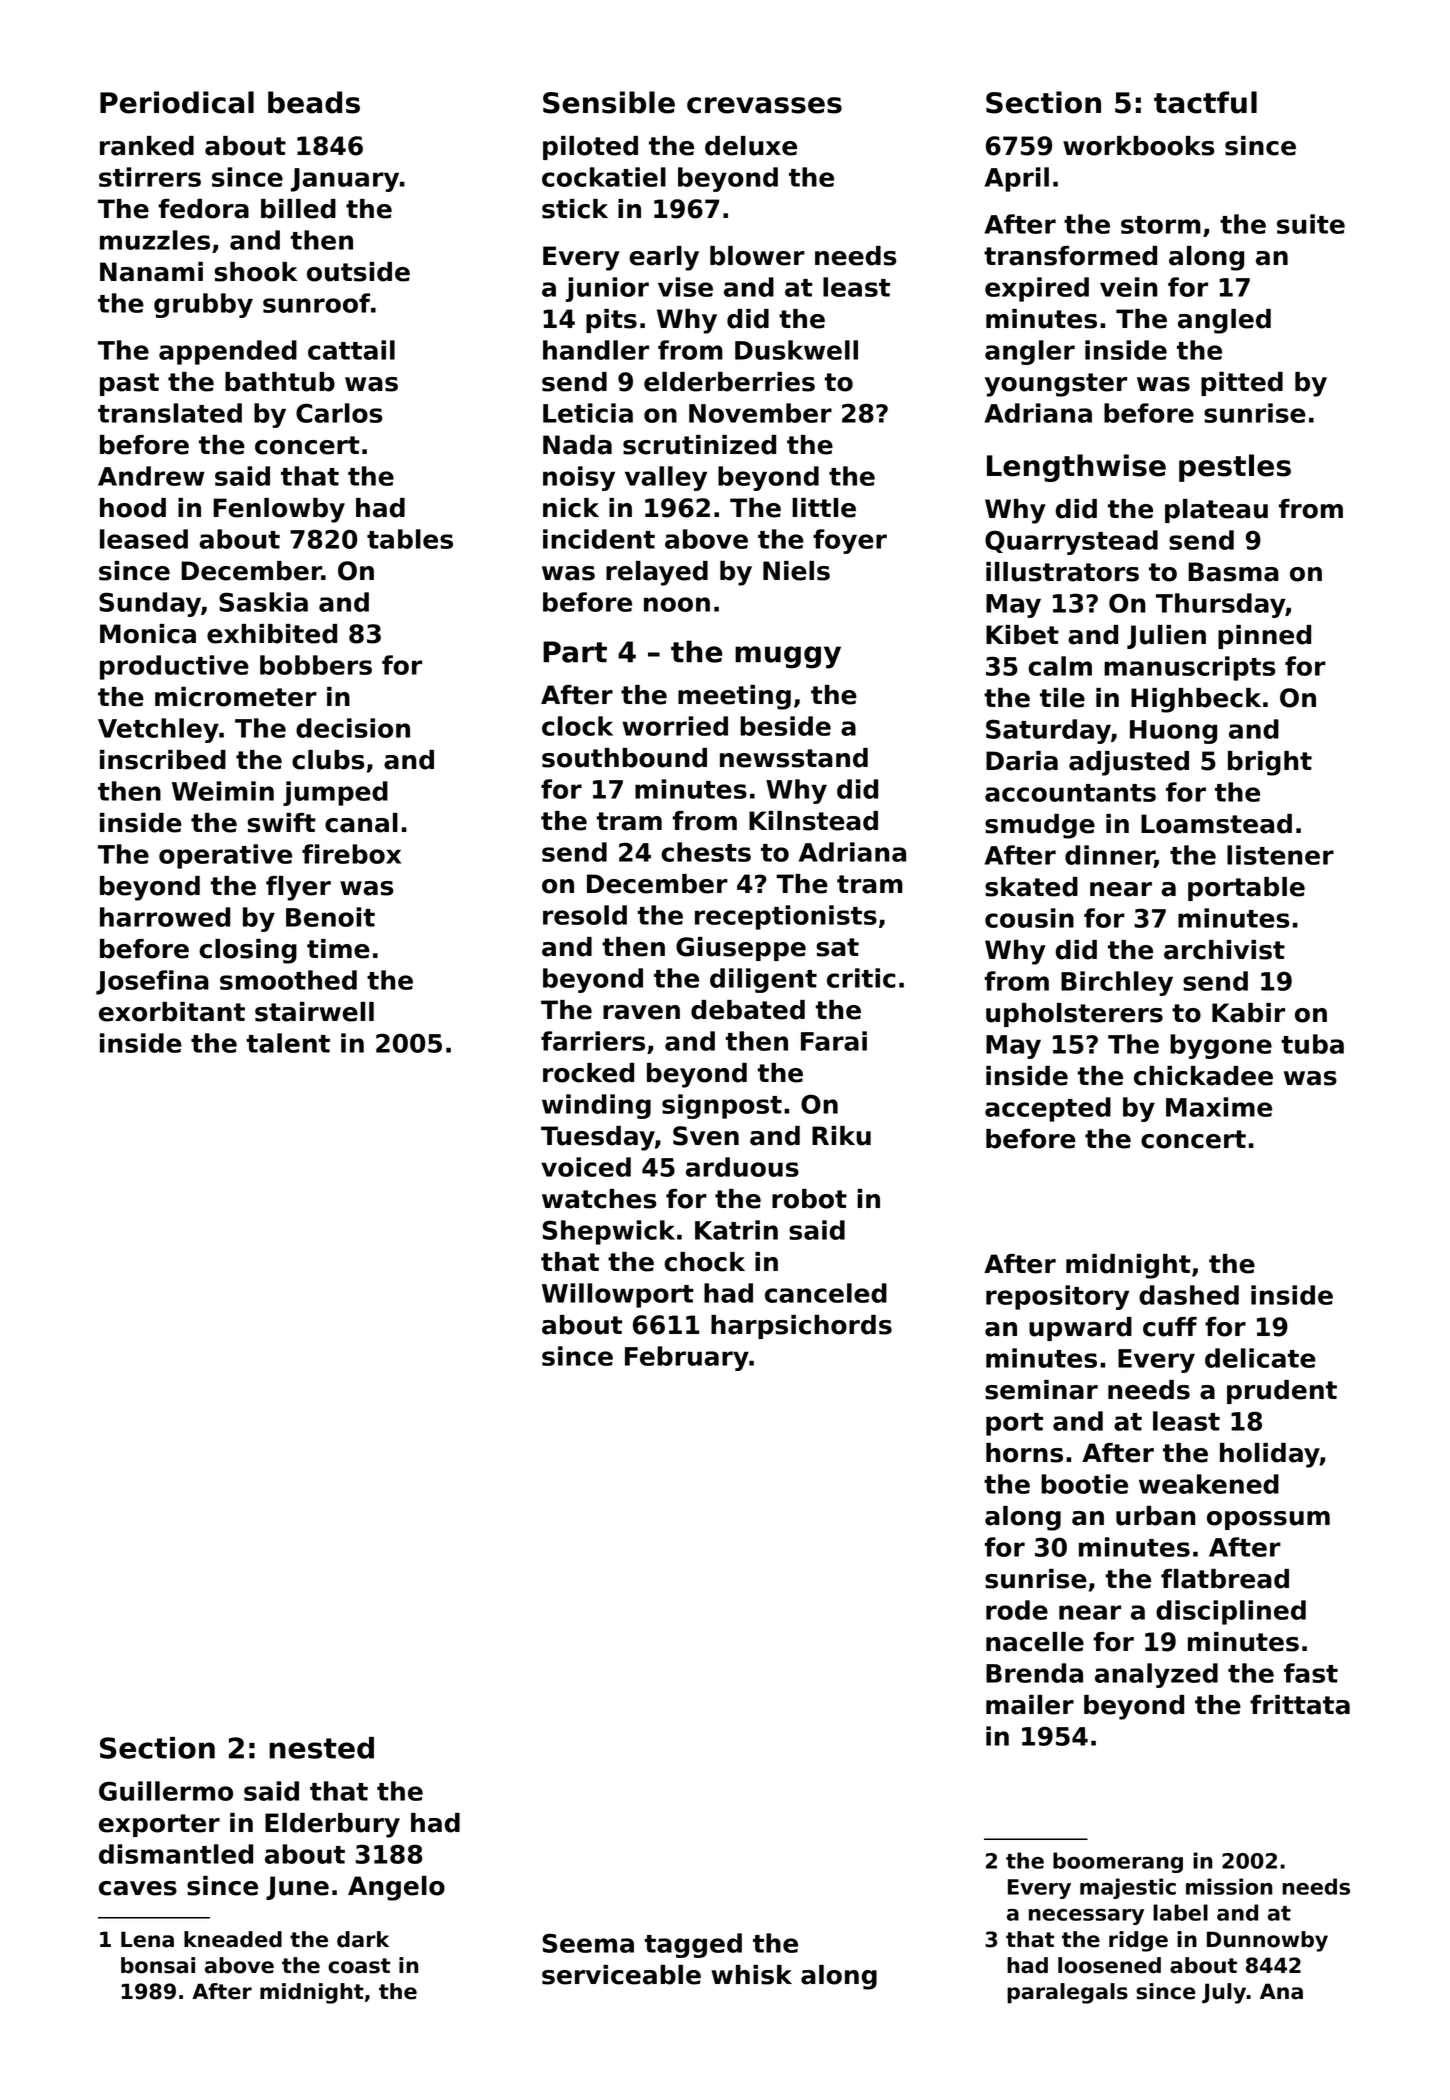  Describe the element at coordinates (599, 1199) in the document. I see `watches` at that location.
